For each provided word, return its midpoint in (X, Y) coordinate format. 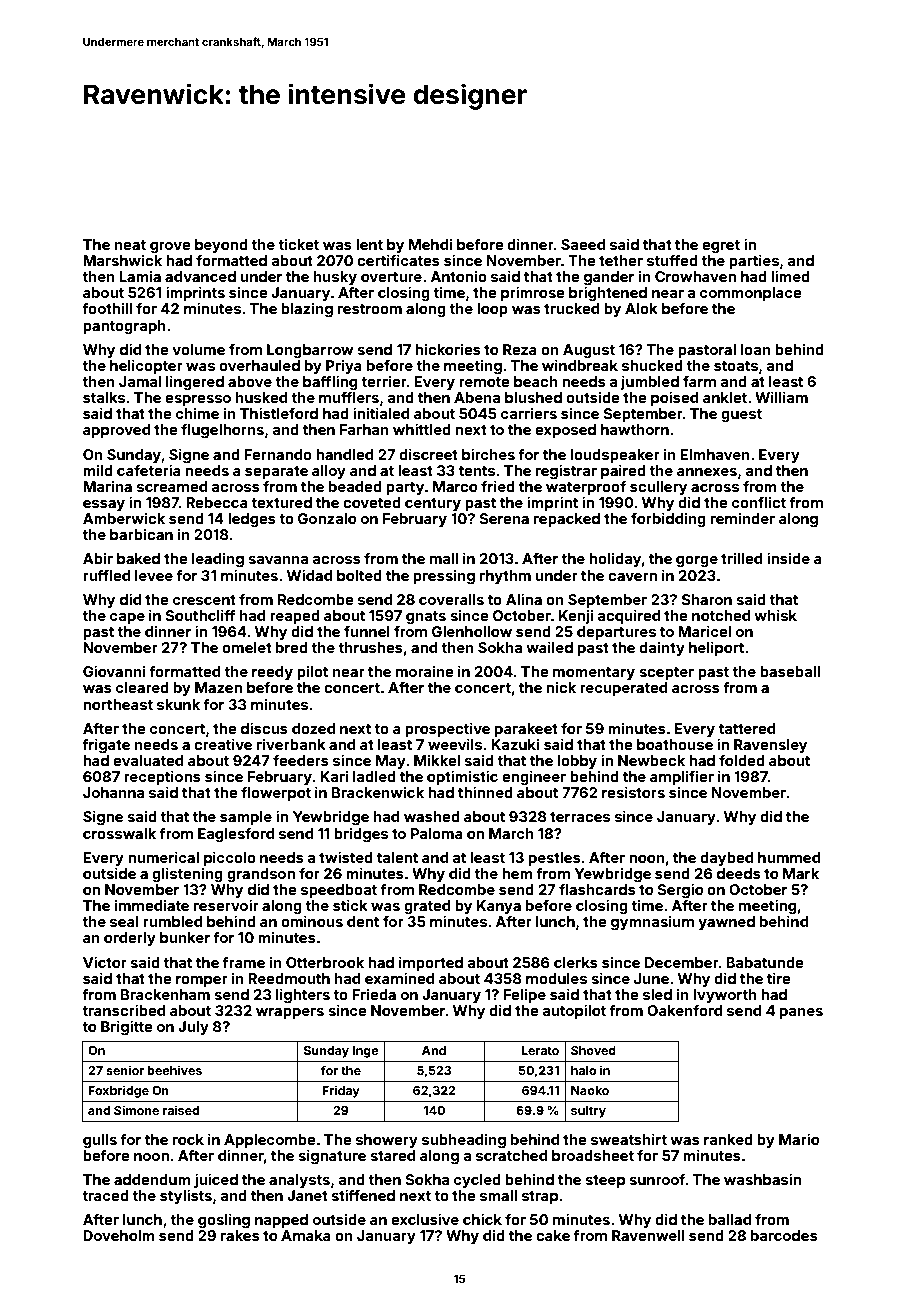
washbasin (762, 1179)
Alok (641, 308)
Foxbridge (118, 1091)
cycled (477, 1181)
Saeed (583, 244)
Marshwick (122, 260)
